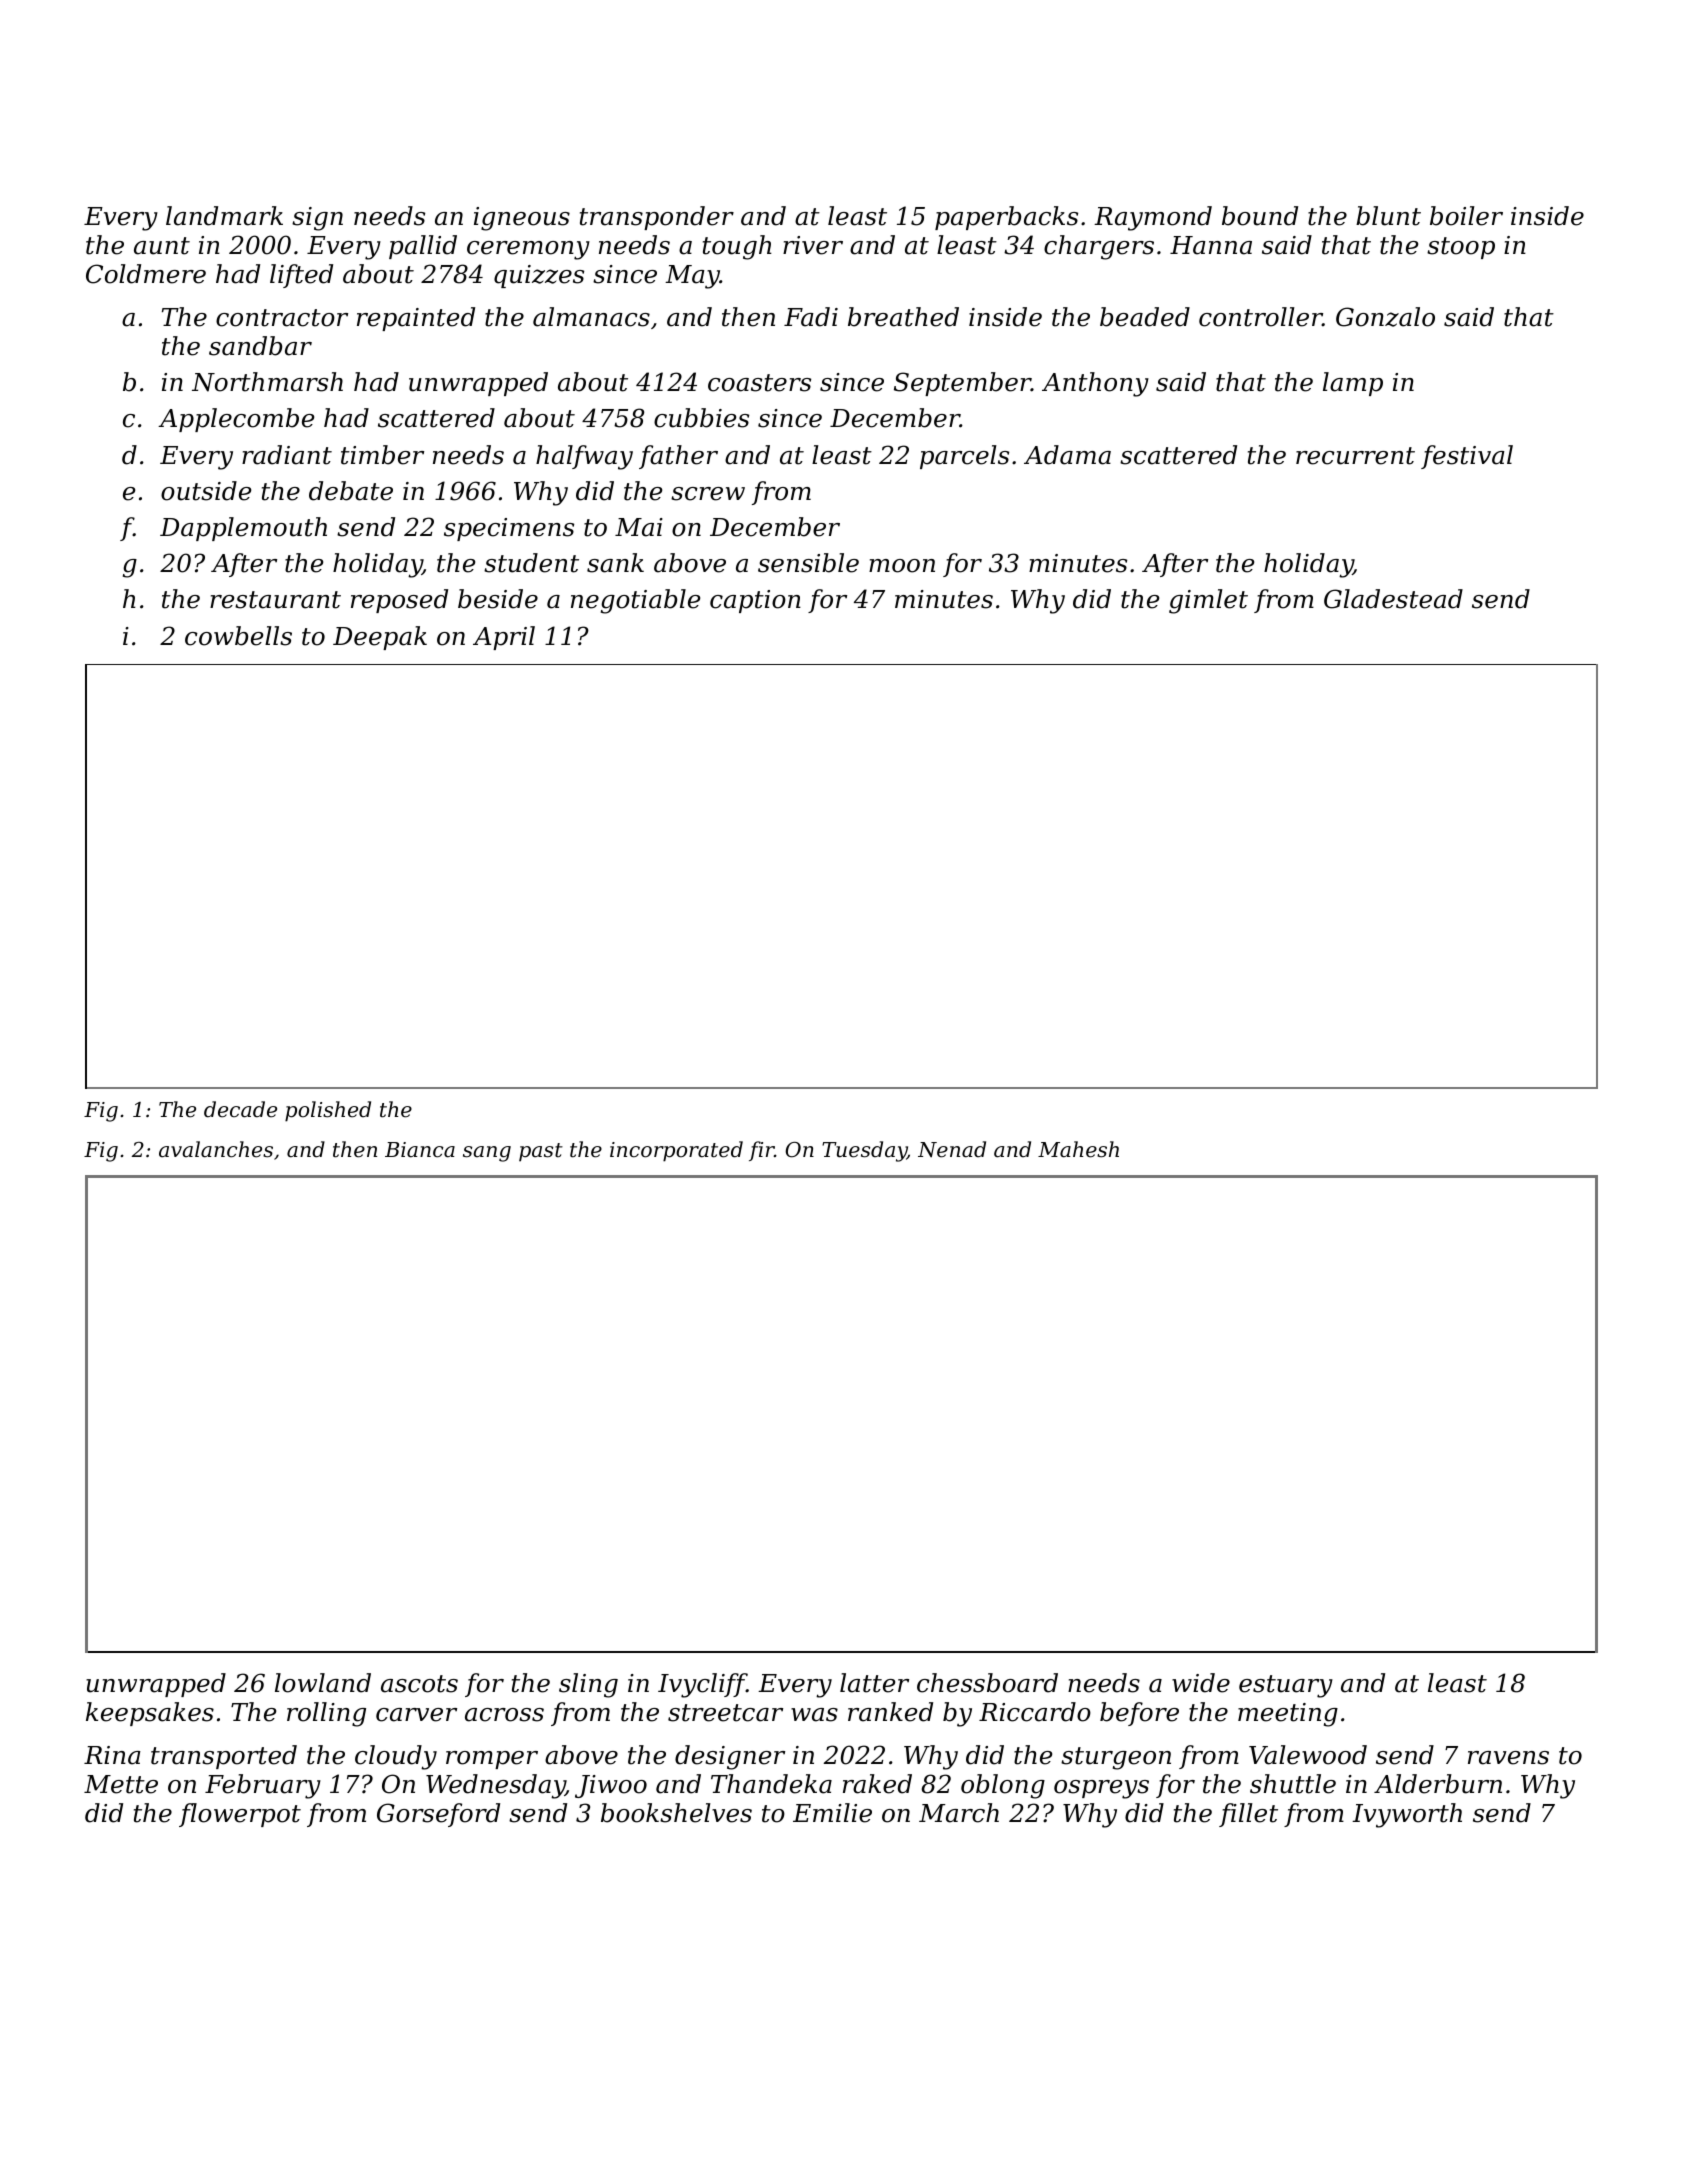 The height and width of the document is (2178, 1683). I want to click on Mahesh, so click(1078, 1149).
